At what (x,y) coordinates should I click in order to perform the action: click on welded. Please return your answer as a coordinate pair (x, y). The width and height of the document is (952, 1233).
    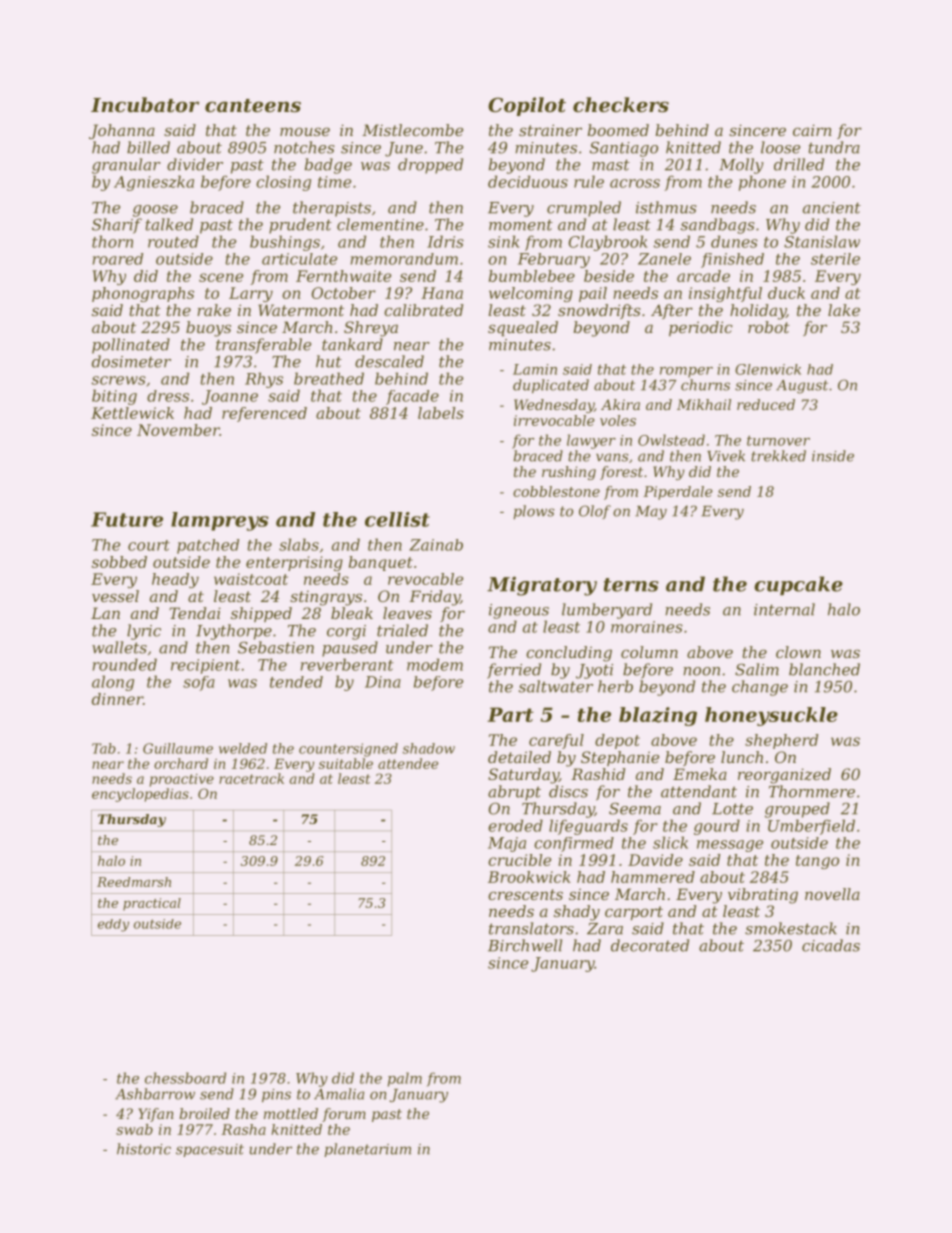
    Looking at the image, I should click on (243, 748).
